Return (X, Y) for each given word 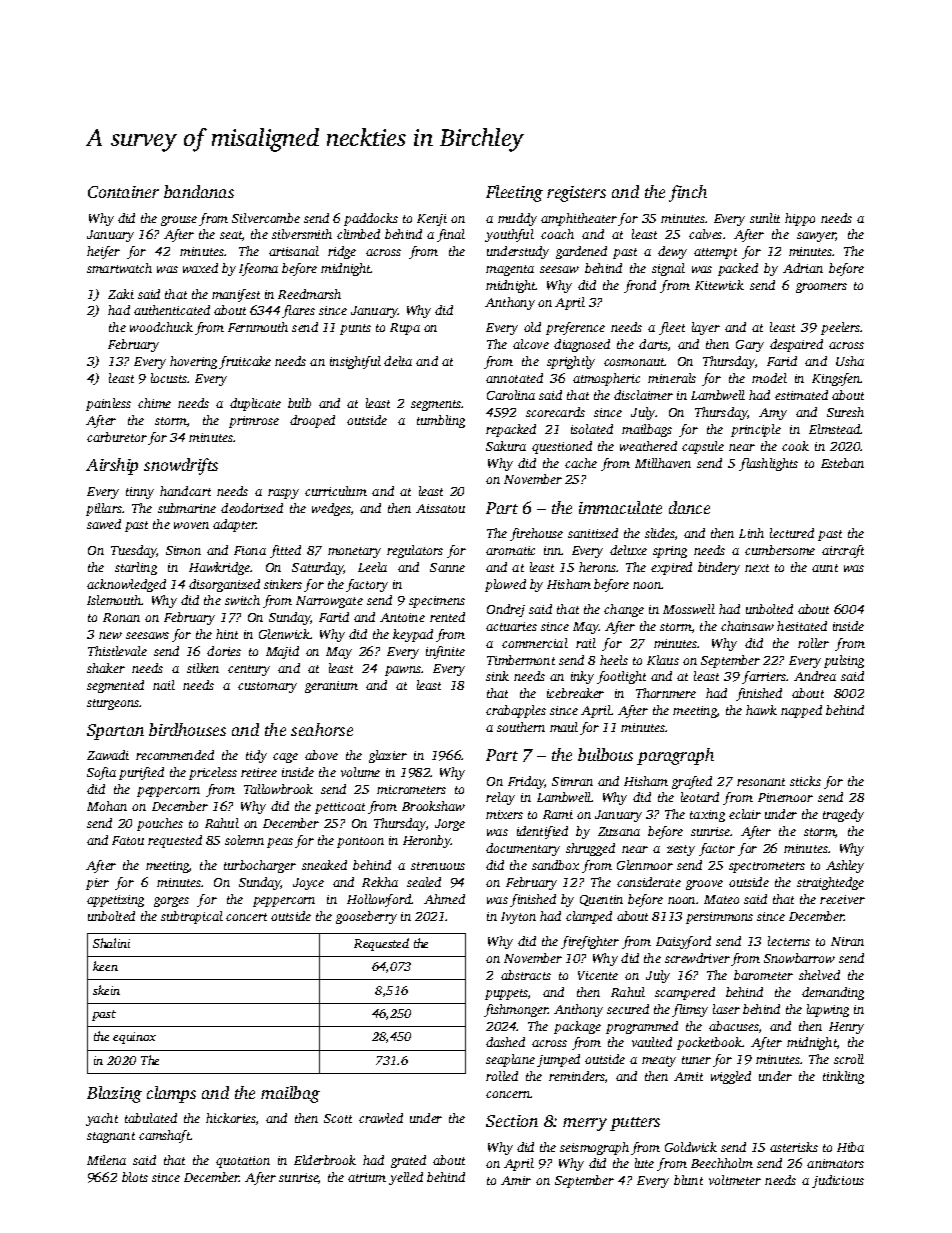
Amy (773, 414)
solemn (244, 840)
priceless (213, 773)
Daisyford (683, 942)
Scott (338, 1118)
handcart (185, 491)
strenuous (438, 866)
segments (436, 405)
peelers (841, 328)
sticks (805, 781)
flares (298, 311)
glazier (388, 756)
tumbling (441, 421)
